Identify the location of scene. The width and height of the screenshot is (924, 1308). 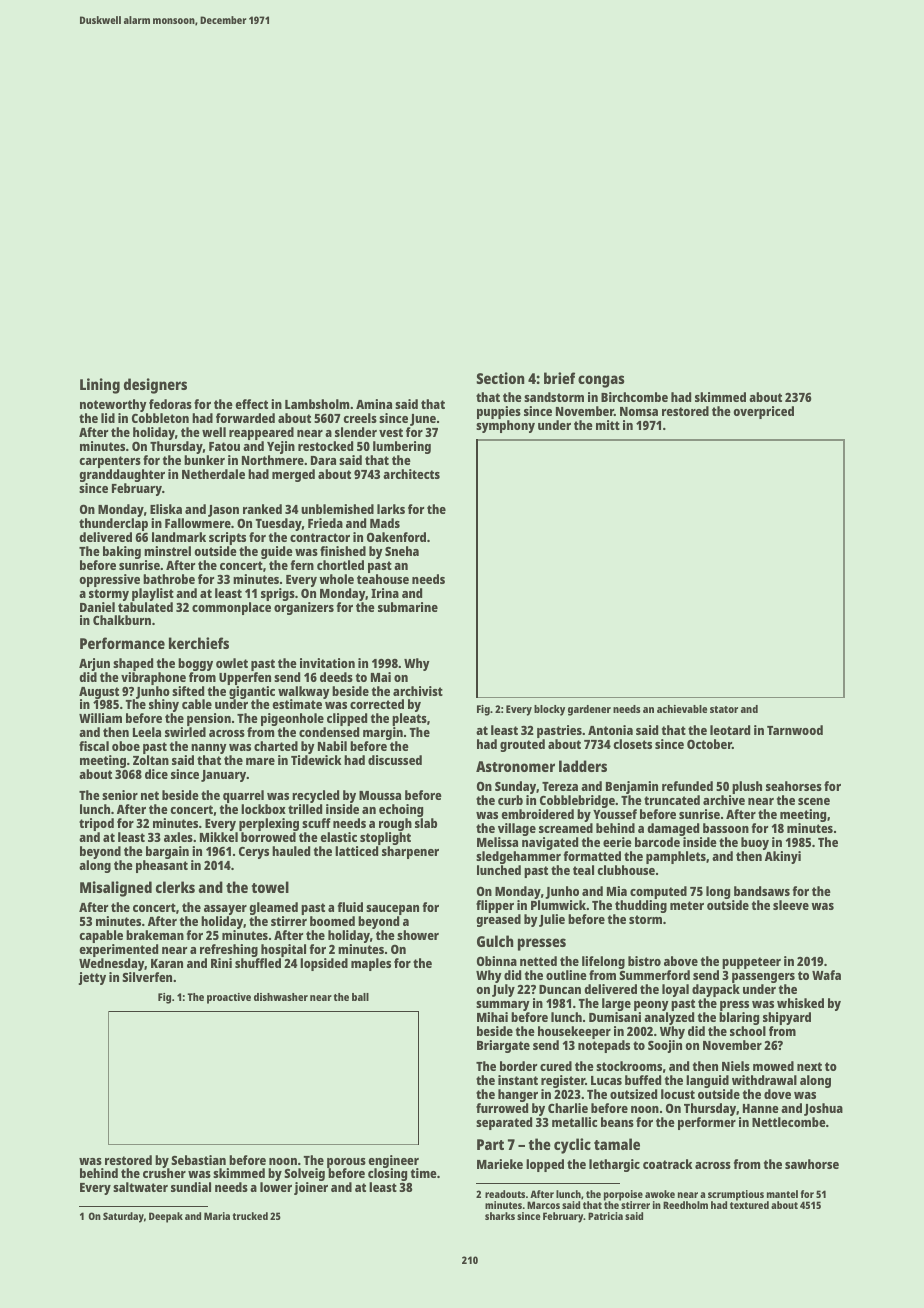
(814, 801).
